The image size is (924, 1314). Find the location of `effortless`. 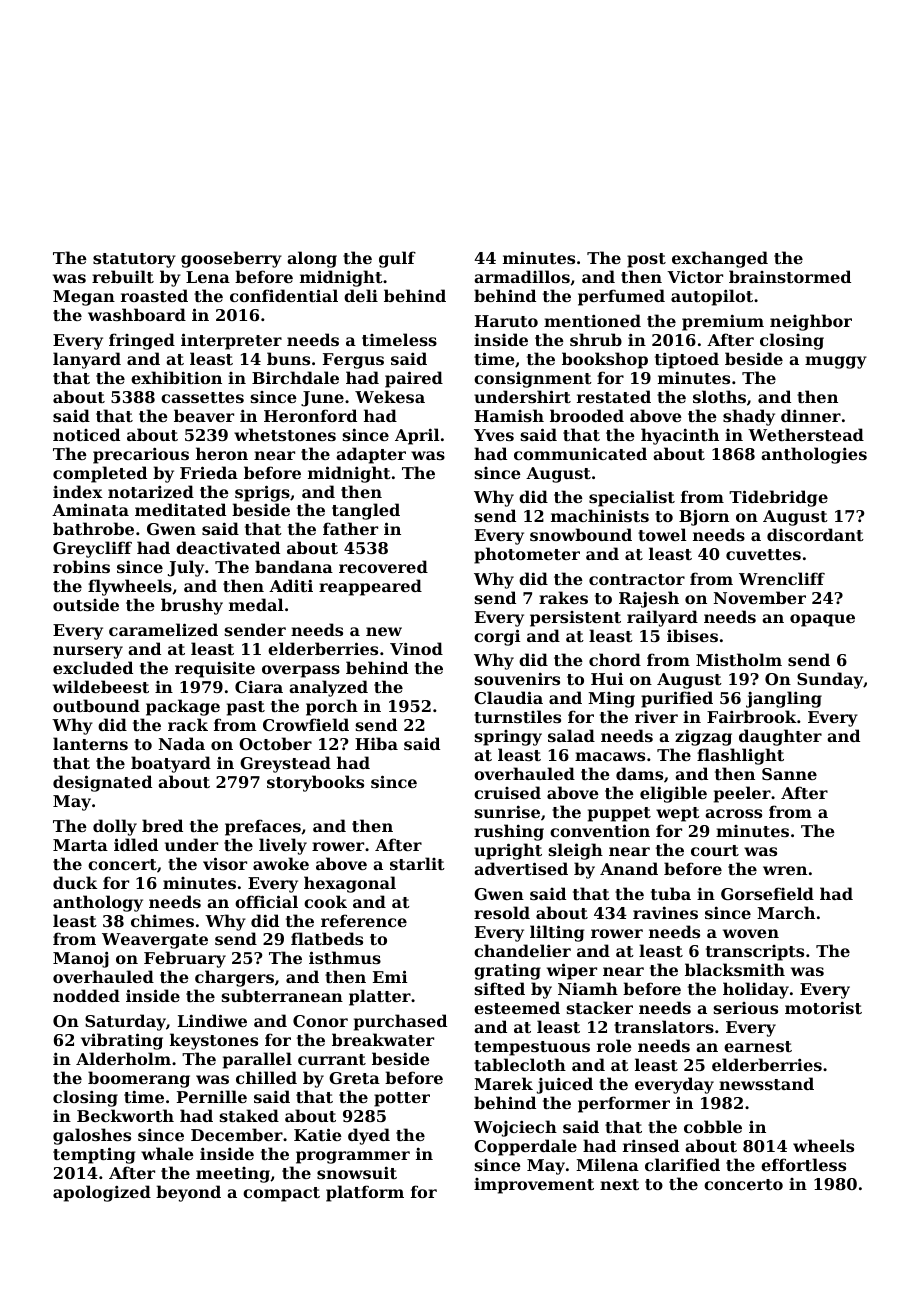

effortless is located at coordinates (803, 1164).
